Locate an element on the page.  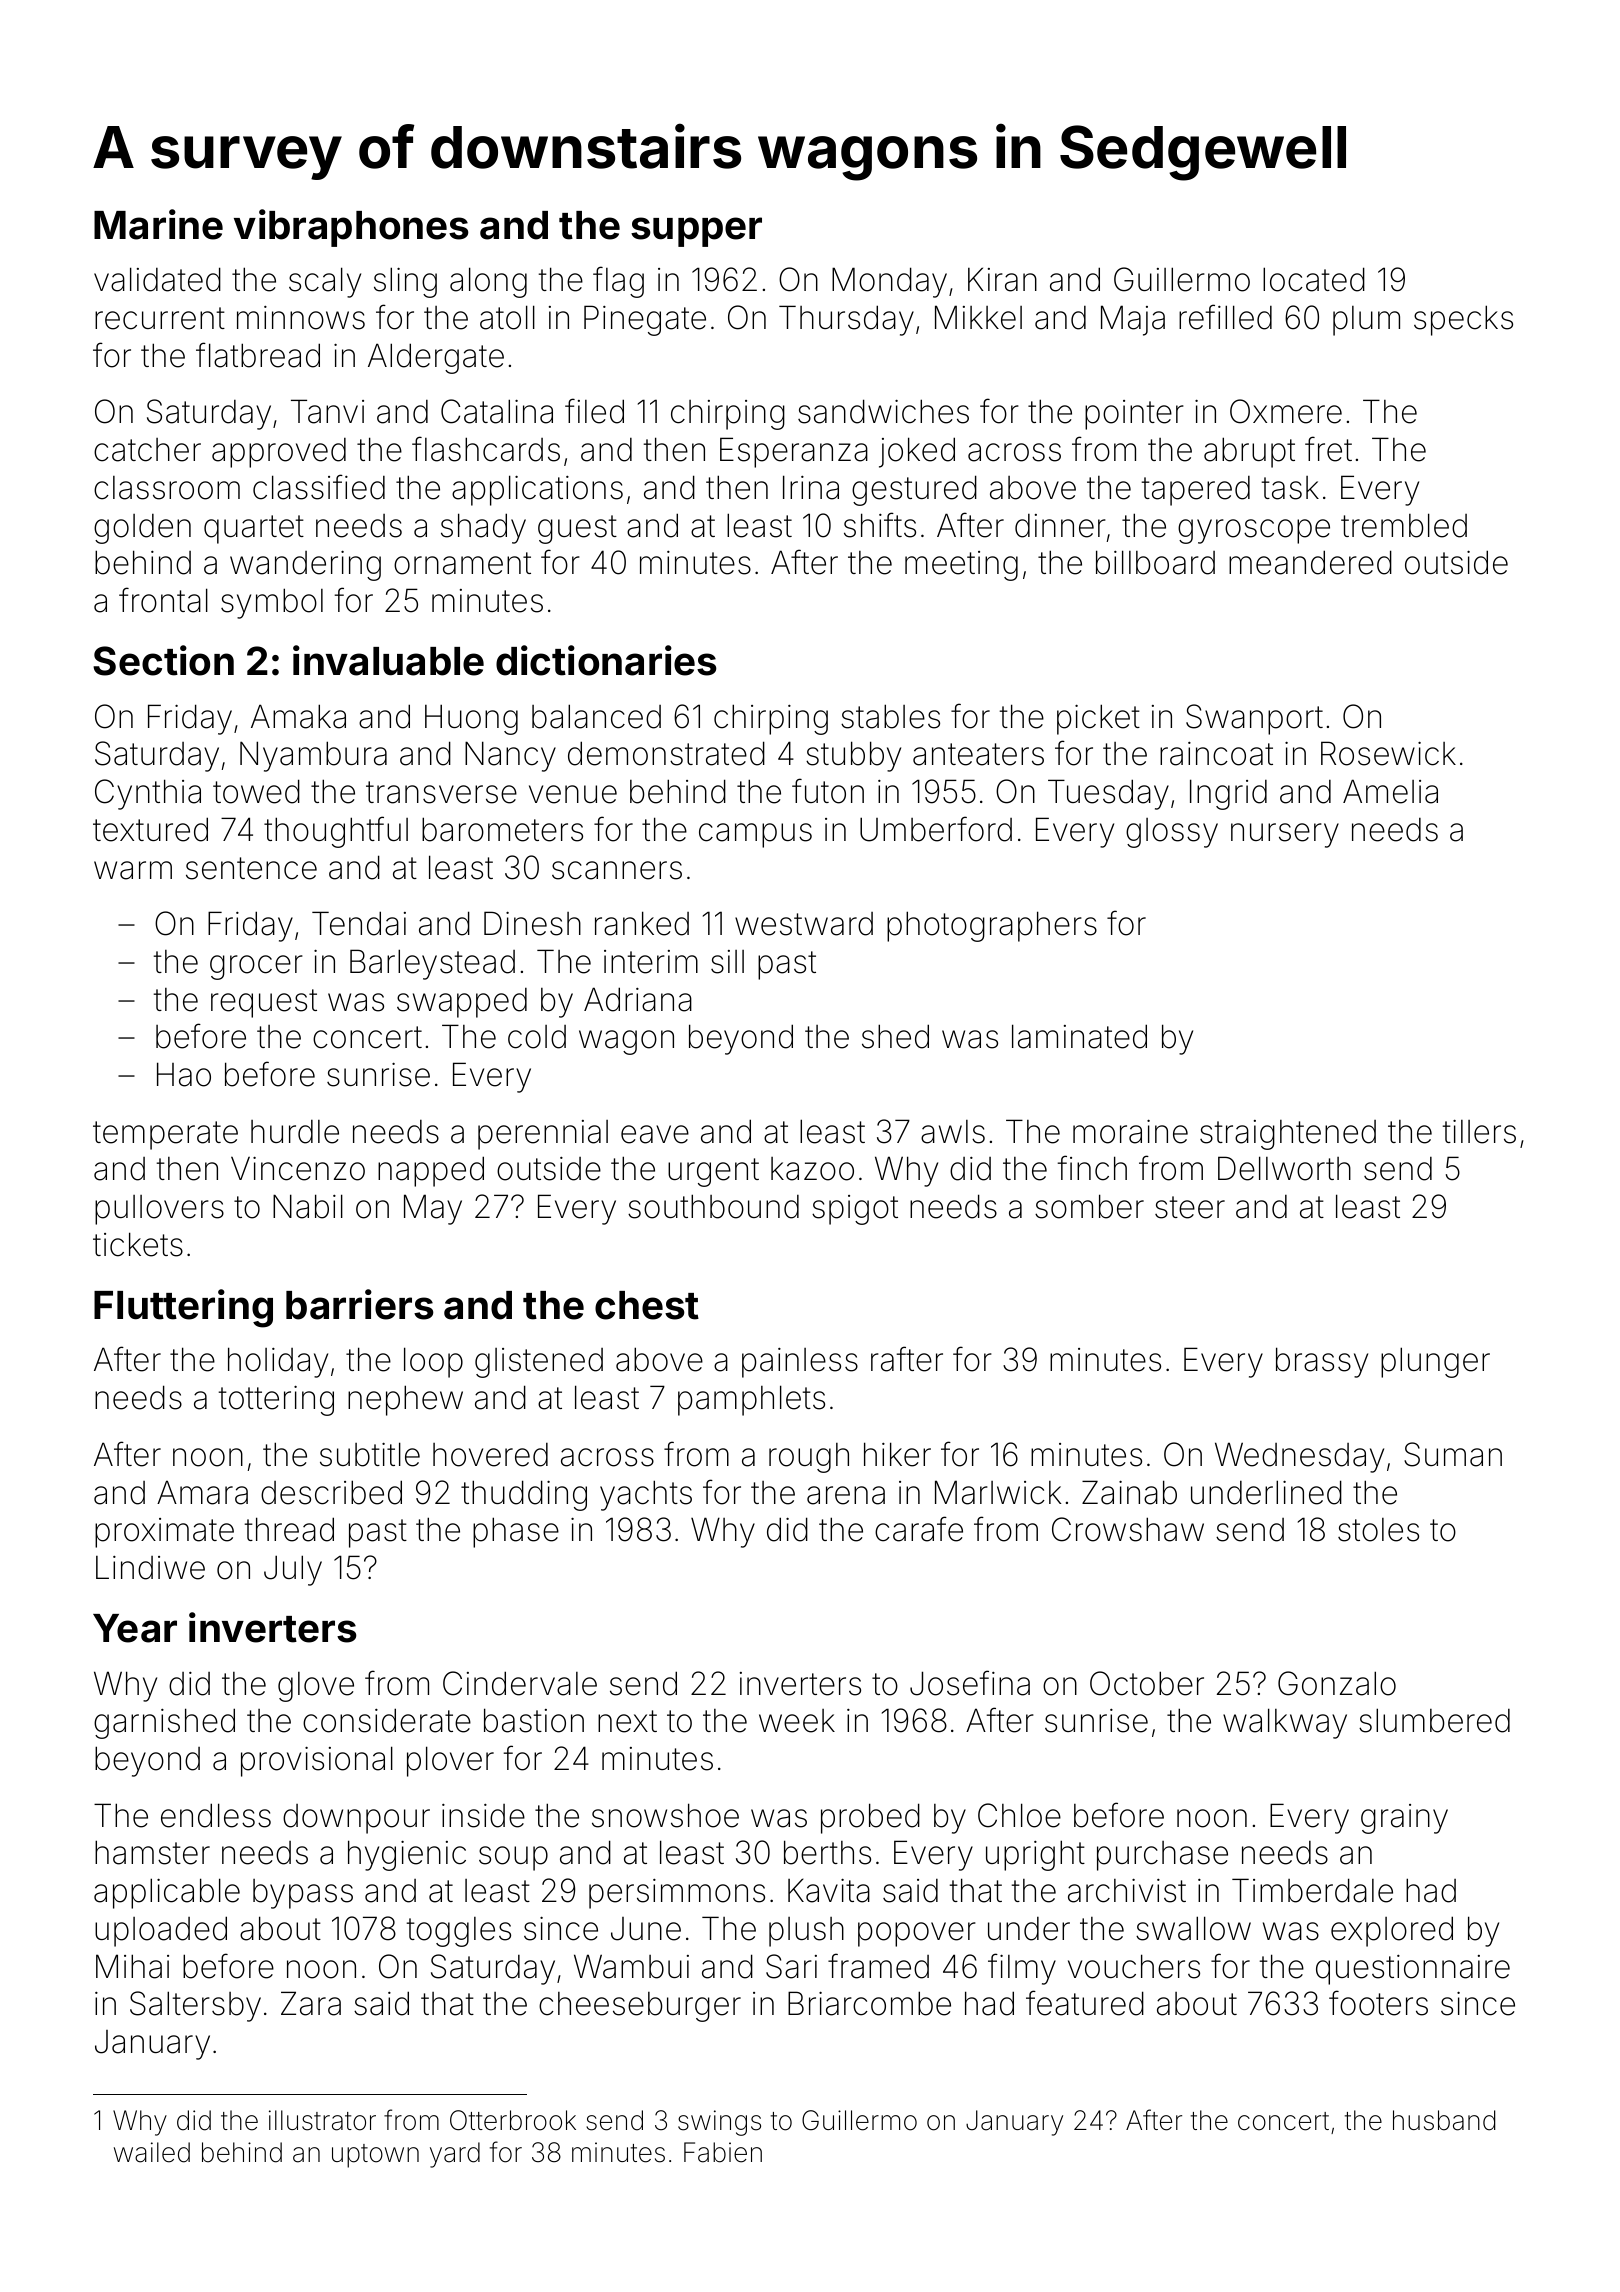
hovered is located at coordinates (490, 1455).
